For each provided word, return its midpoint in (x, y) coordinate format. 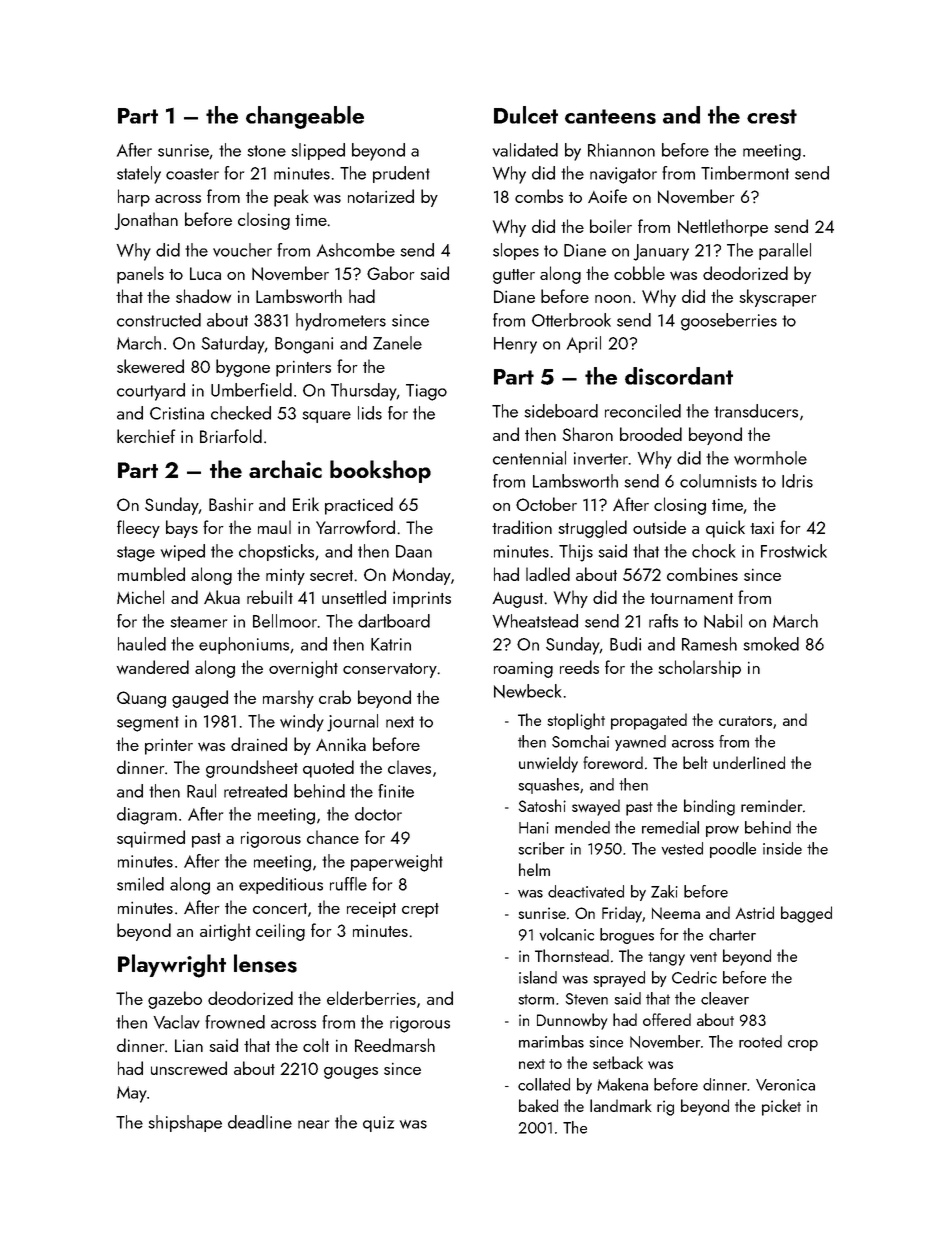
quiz (378, 1124)
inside (782, 848)
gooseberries (729, 322)
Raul (201, 791)
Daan (414, 551)
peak (291, 198)
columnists (718, 481)
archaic (285, 469)
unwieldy (548, 764)
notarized (381, 196)
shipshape (185, 1123)
